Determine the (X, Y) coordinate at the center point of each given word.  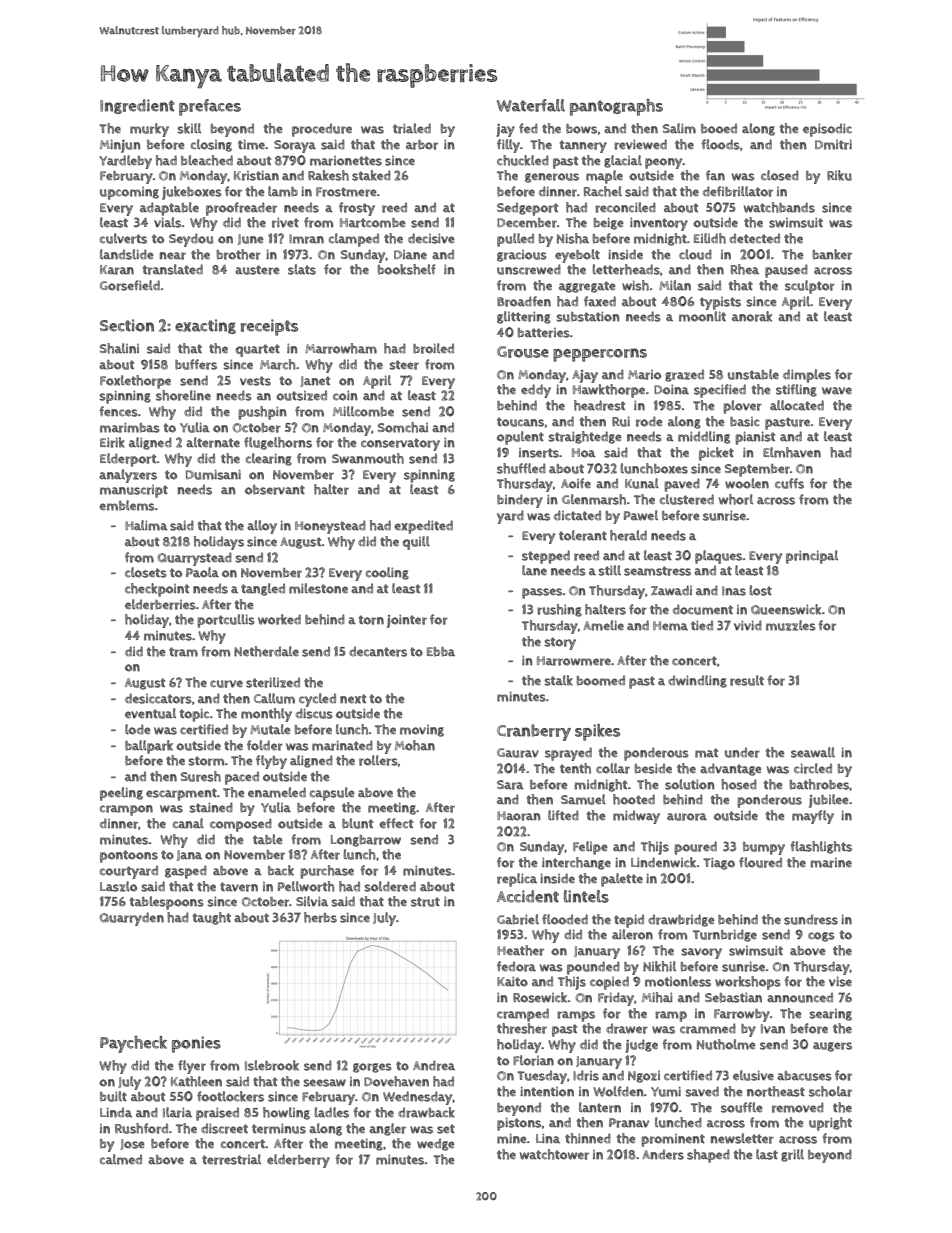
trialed (412, 128)
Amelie (603, 625)
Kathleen (196, 1081)
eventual (150, 713)
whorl (736, 499)
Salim (679, 128)
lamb (283, 191)
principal (812, 557)
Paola (202, 572)
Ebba (441, 652)
